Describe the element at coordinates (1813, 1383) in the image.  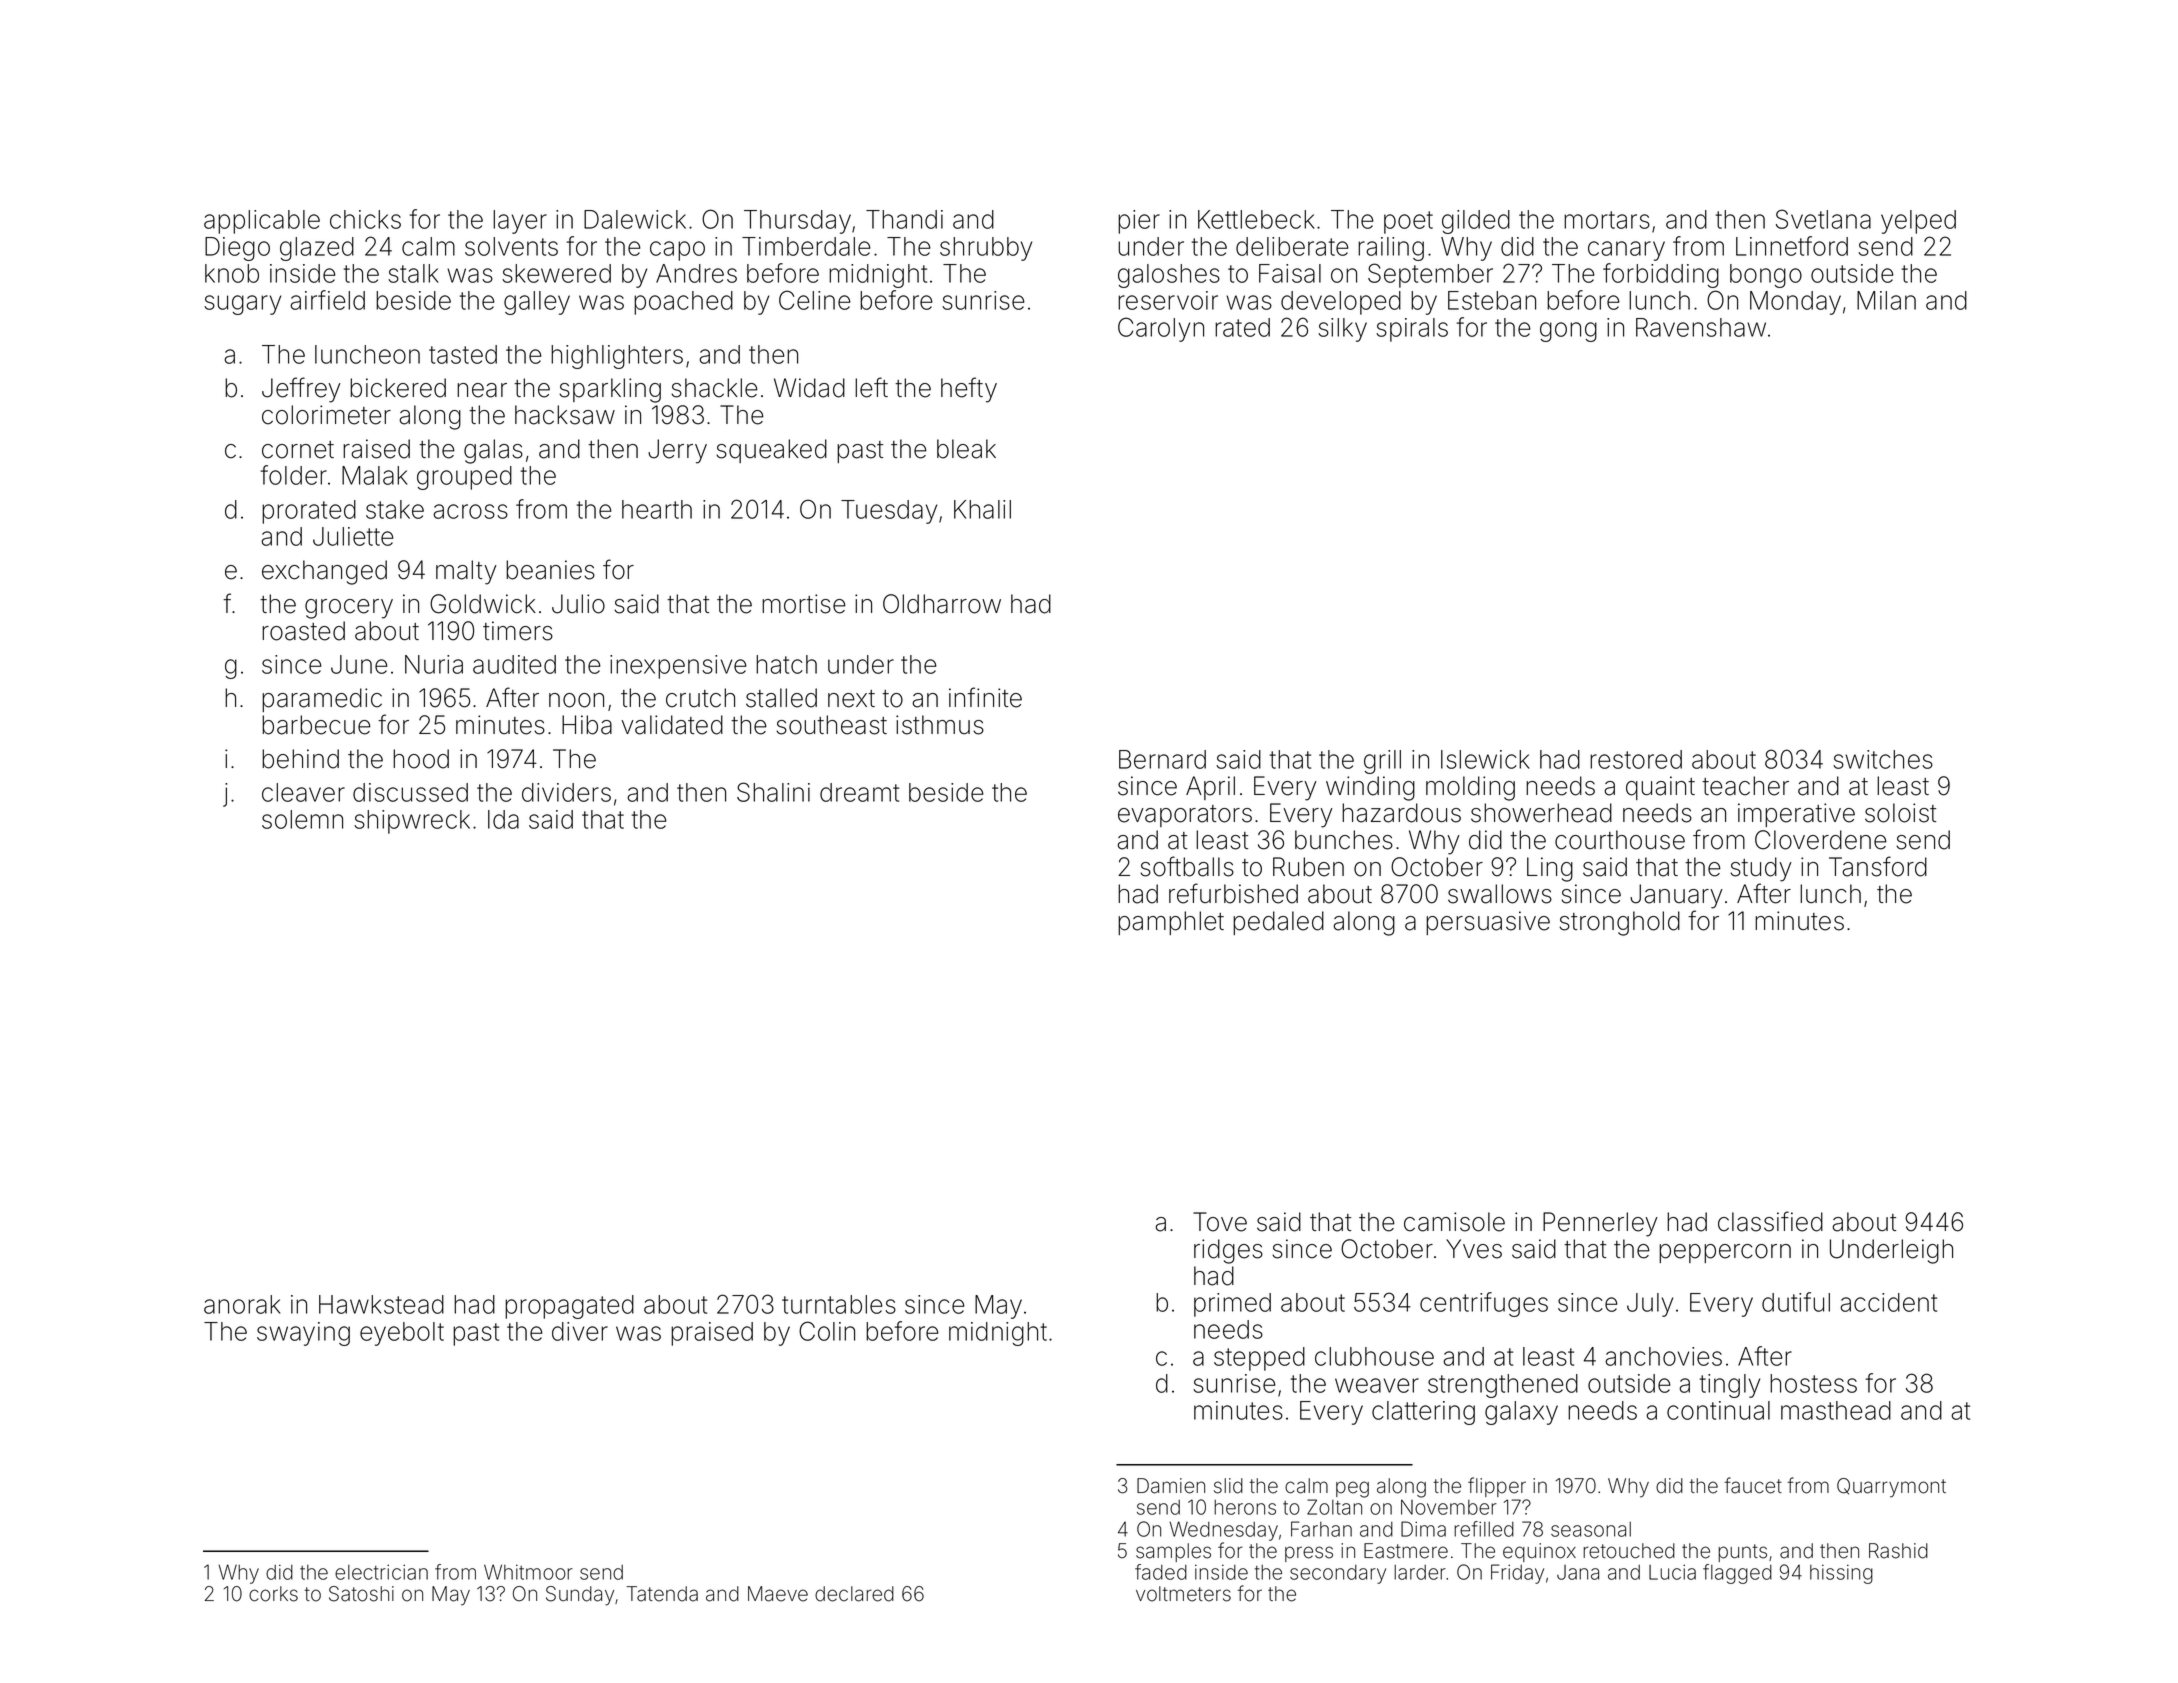
I see `hostess` at that location.
